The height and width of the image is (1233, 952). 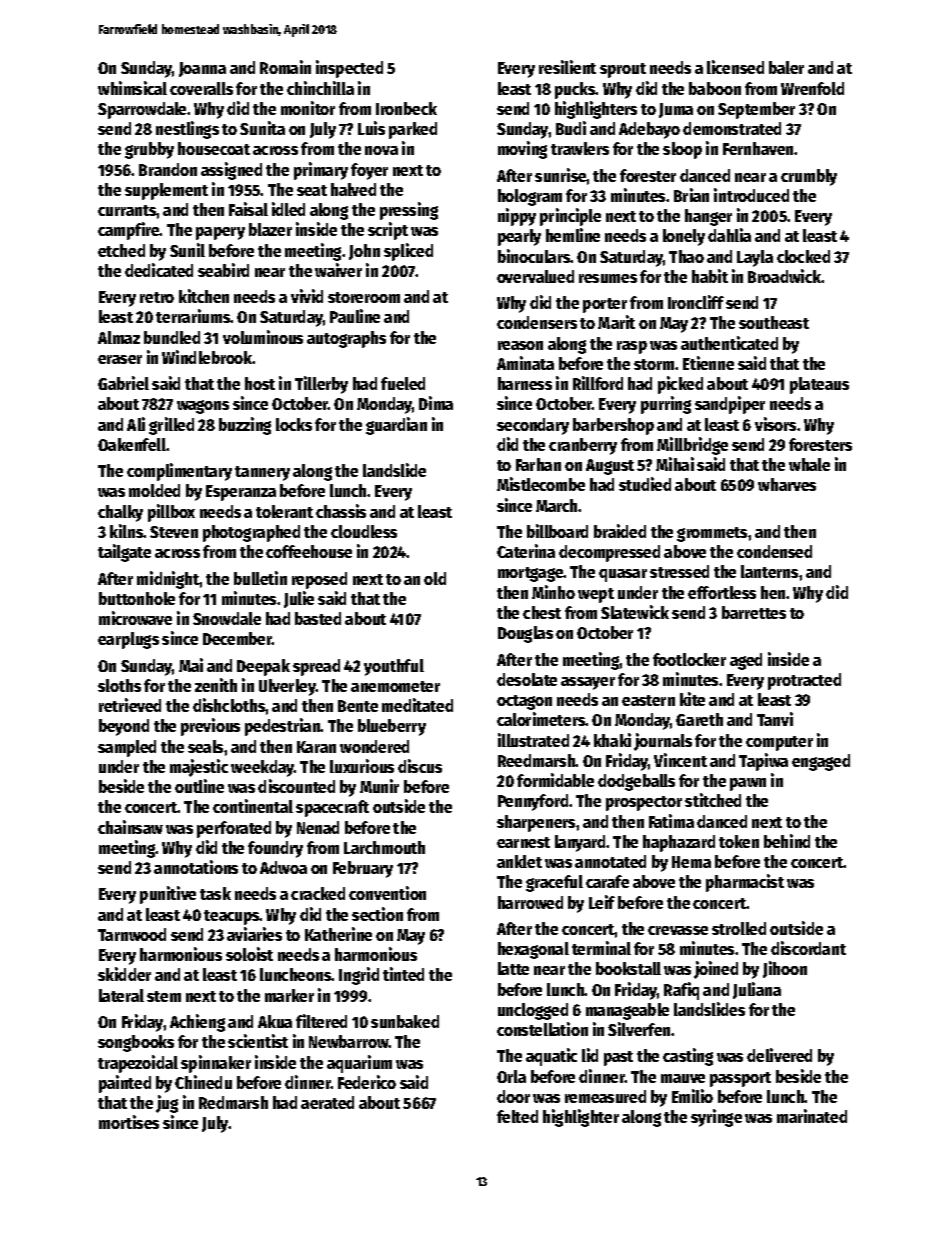 I want to click on Romain, so click(x=285, y=67).
